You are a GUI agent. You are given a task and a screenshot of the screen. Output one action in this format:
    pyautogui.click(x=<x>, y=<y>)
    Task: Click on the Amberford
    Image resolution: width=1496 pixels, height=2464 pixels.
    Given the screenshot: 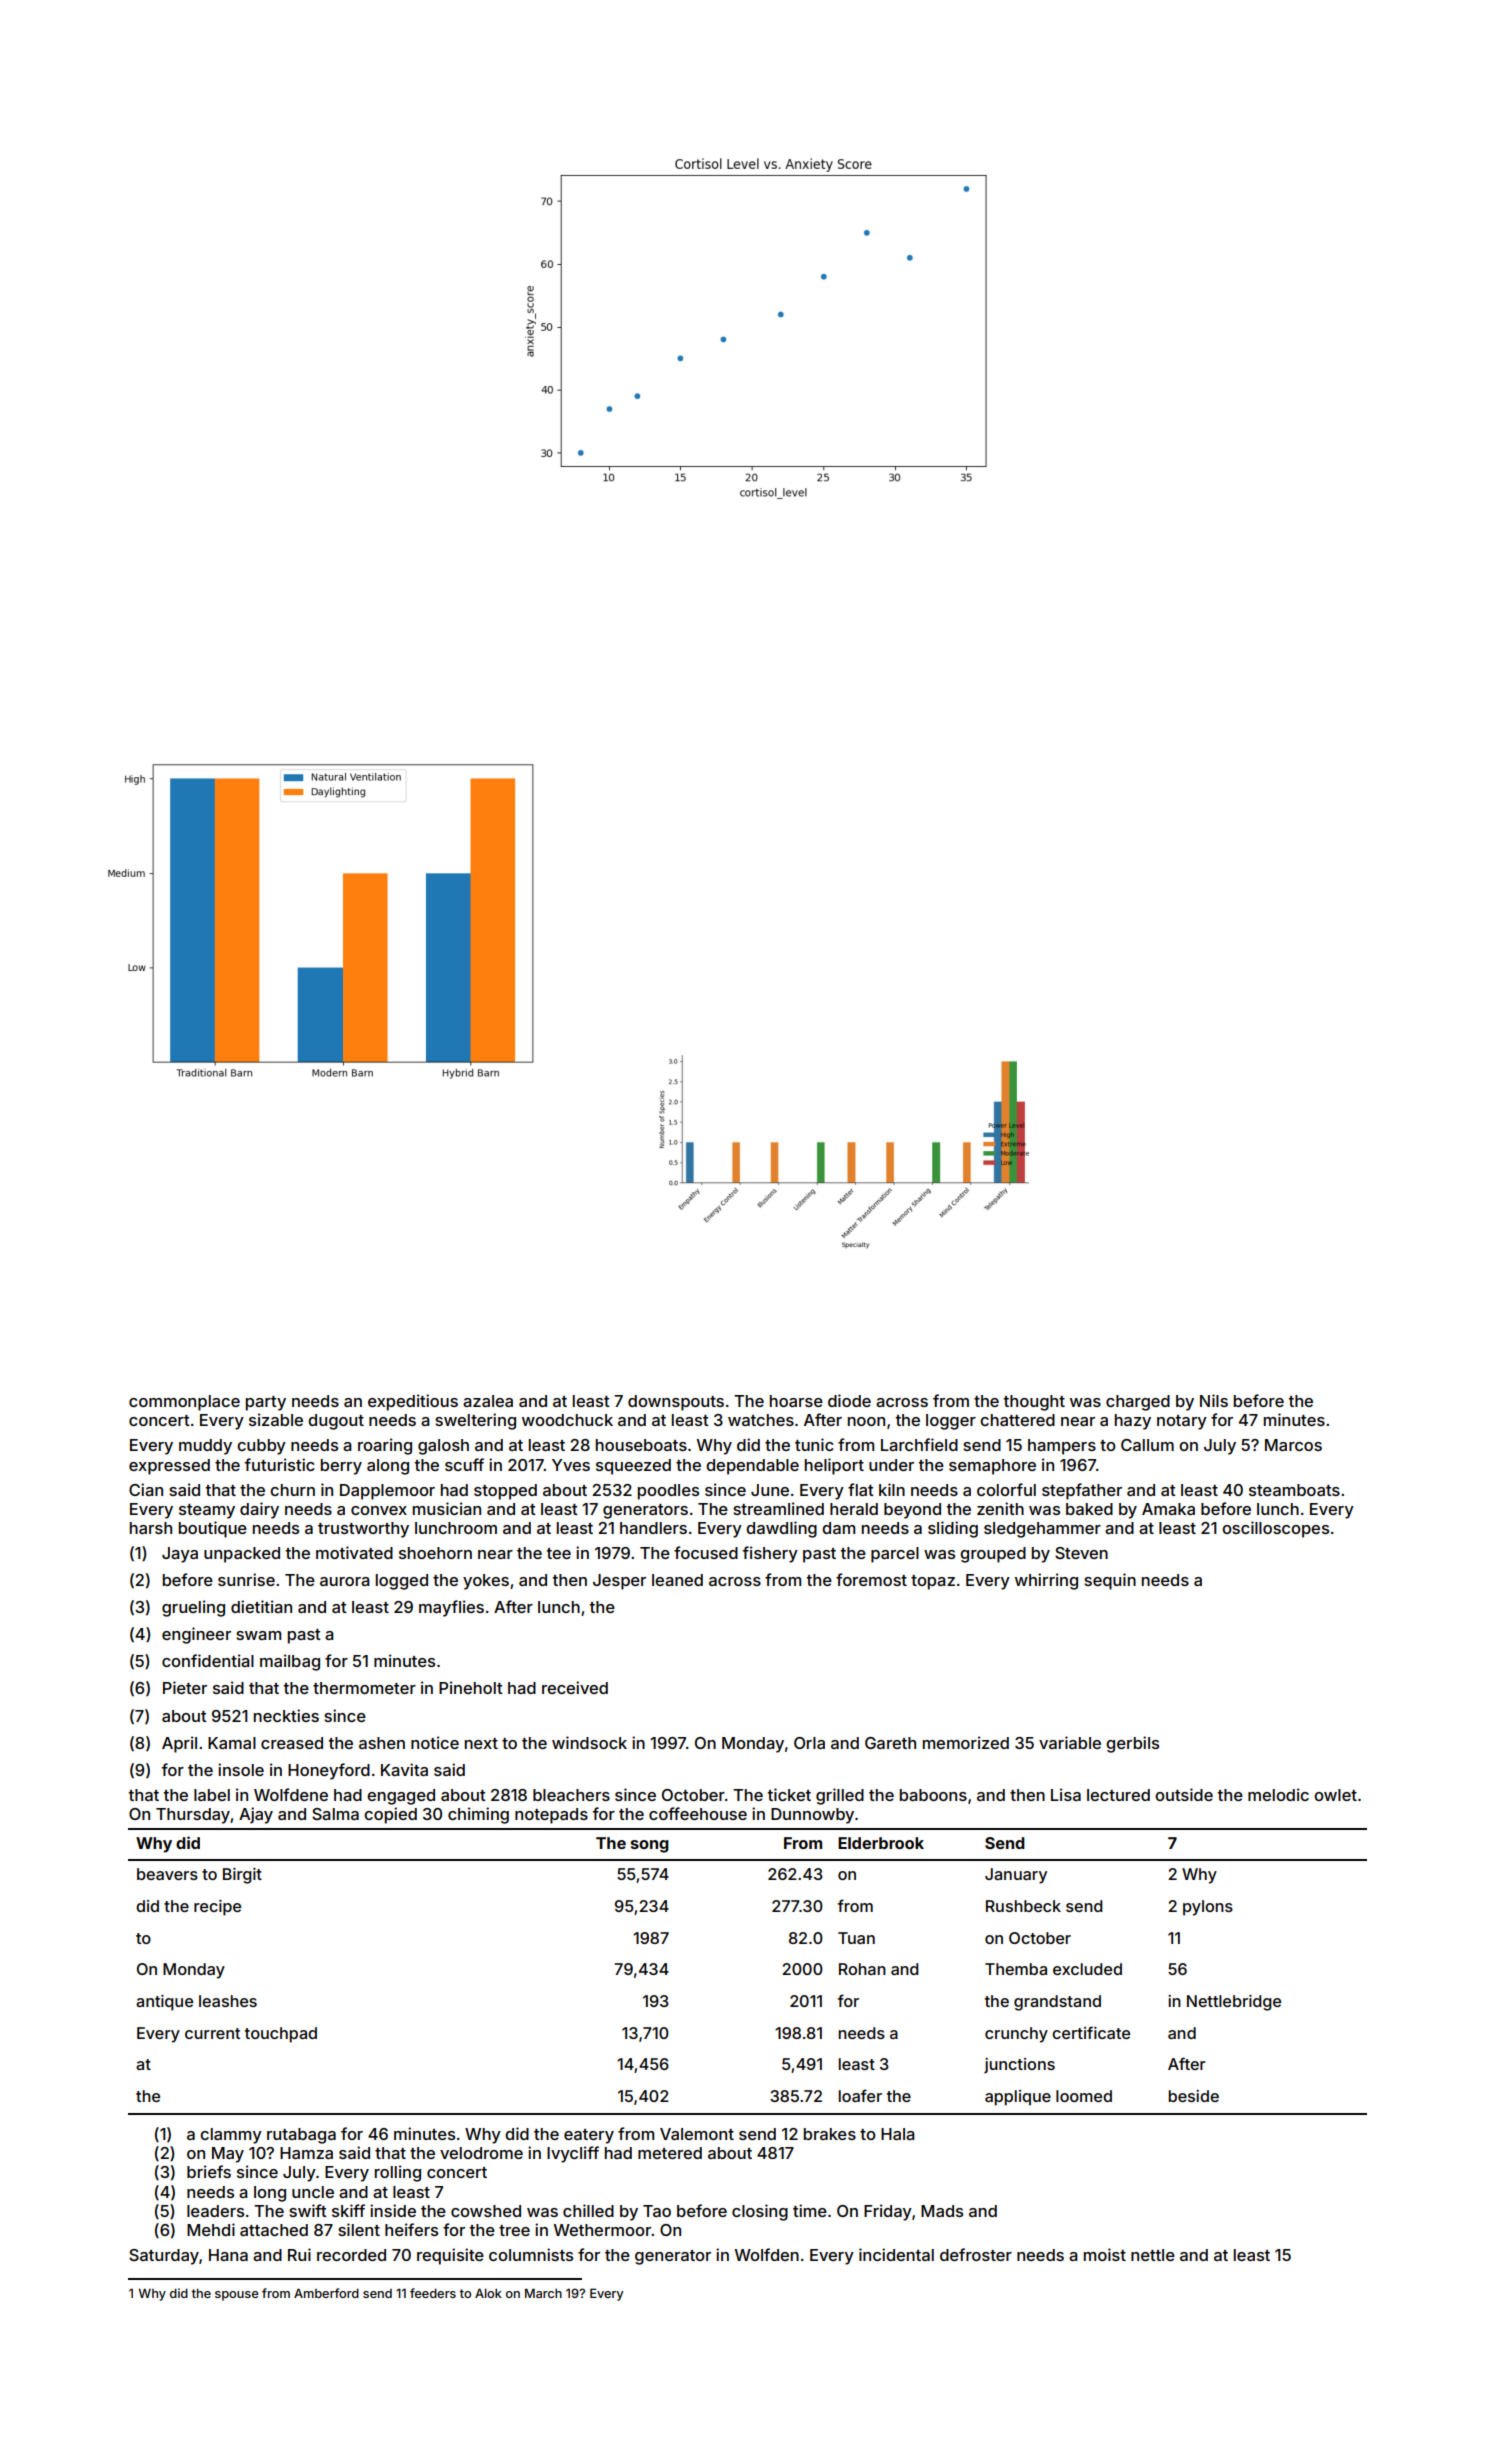 What is the action you would take?
    pyautogui.click(x=326, y=2293)
